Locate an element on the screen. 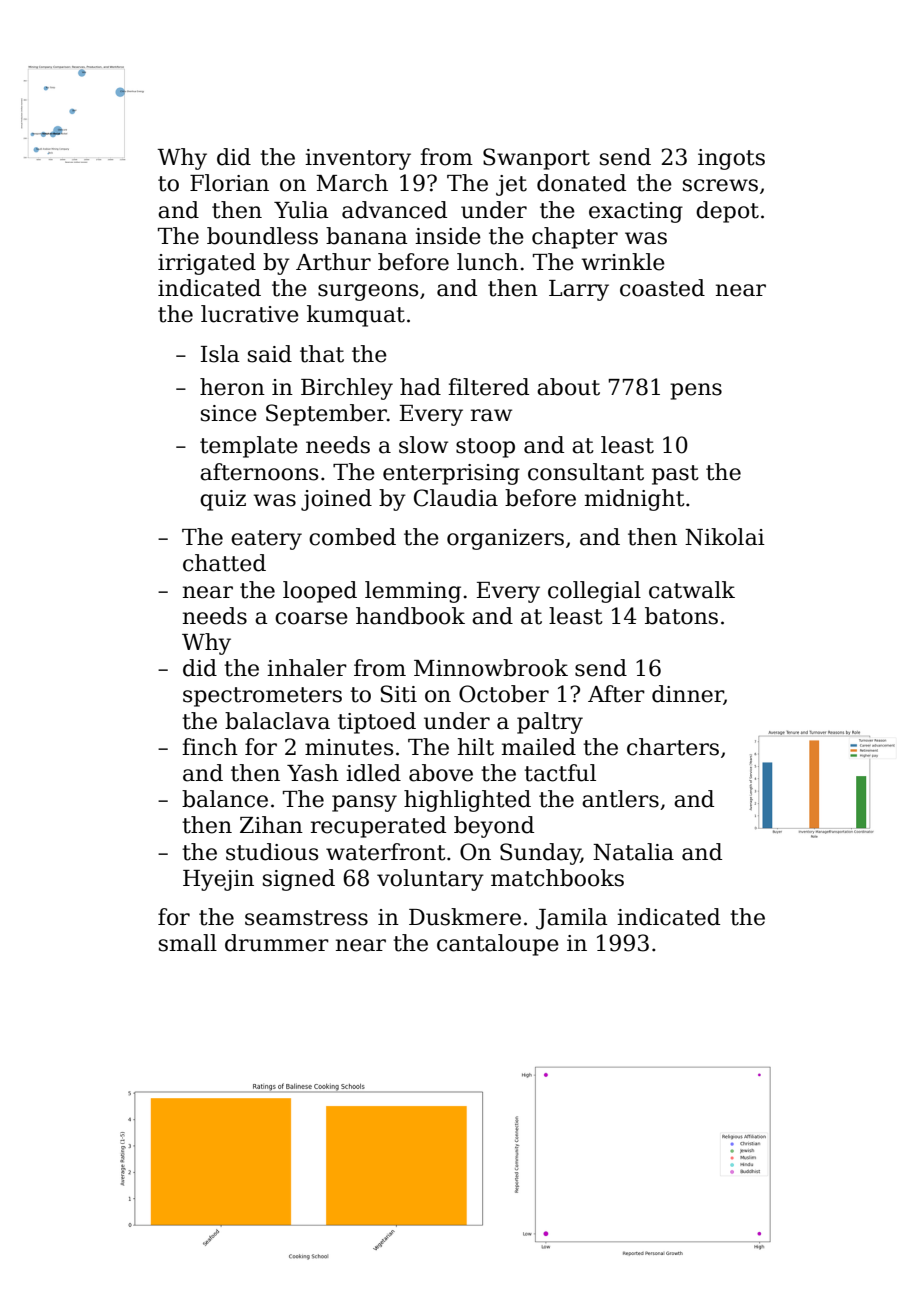  beyond is located at coordinates (494, 827).
